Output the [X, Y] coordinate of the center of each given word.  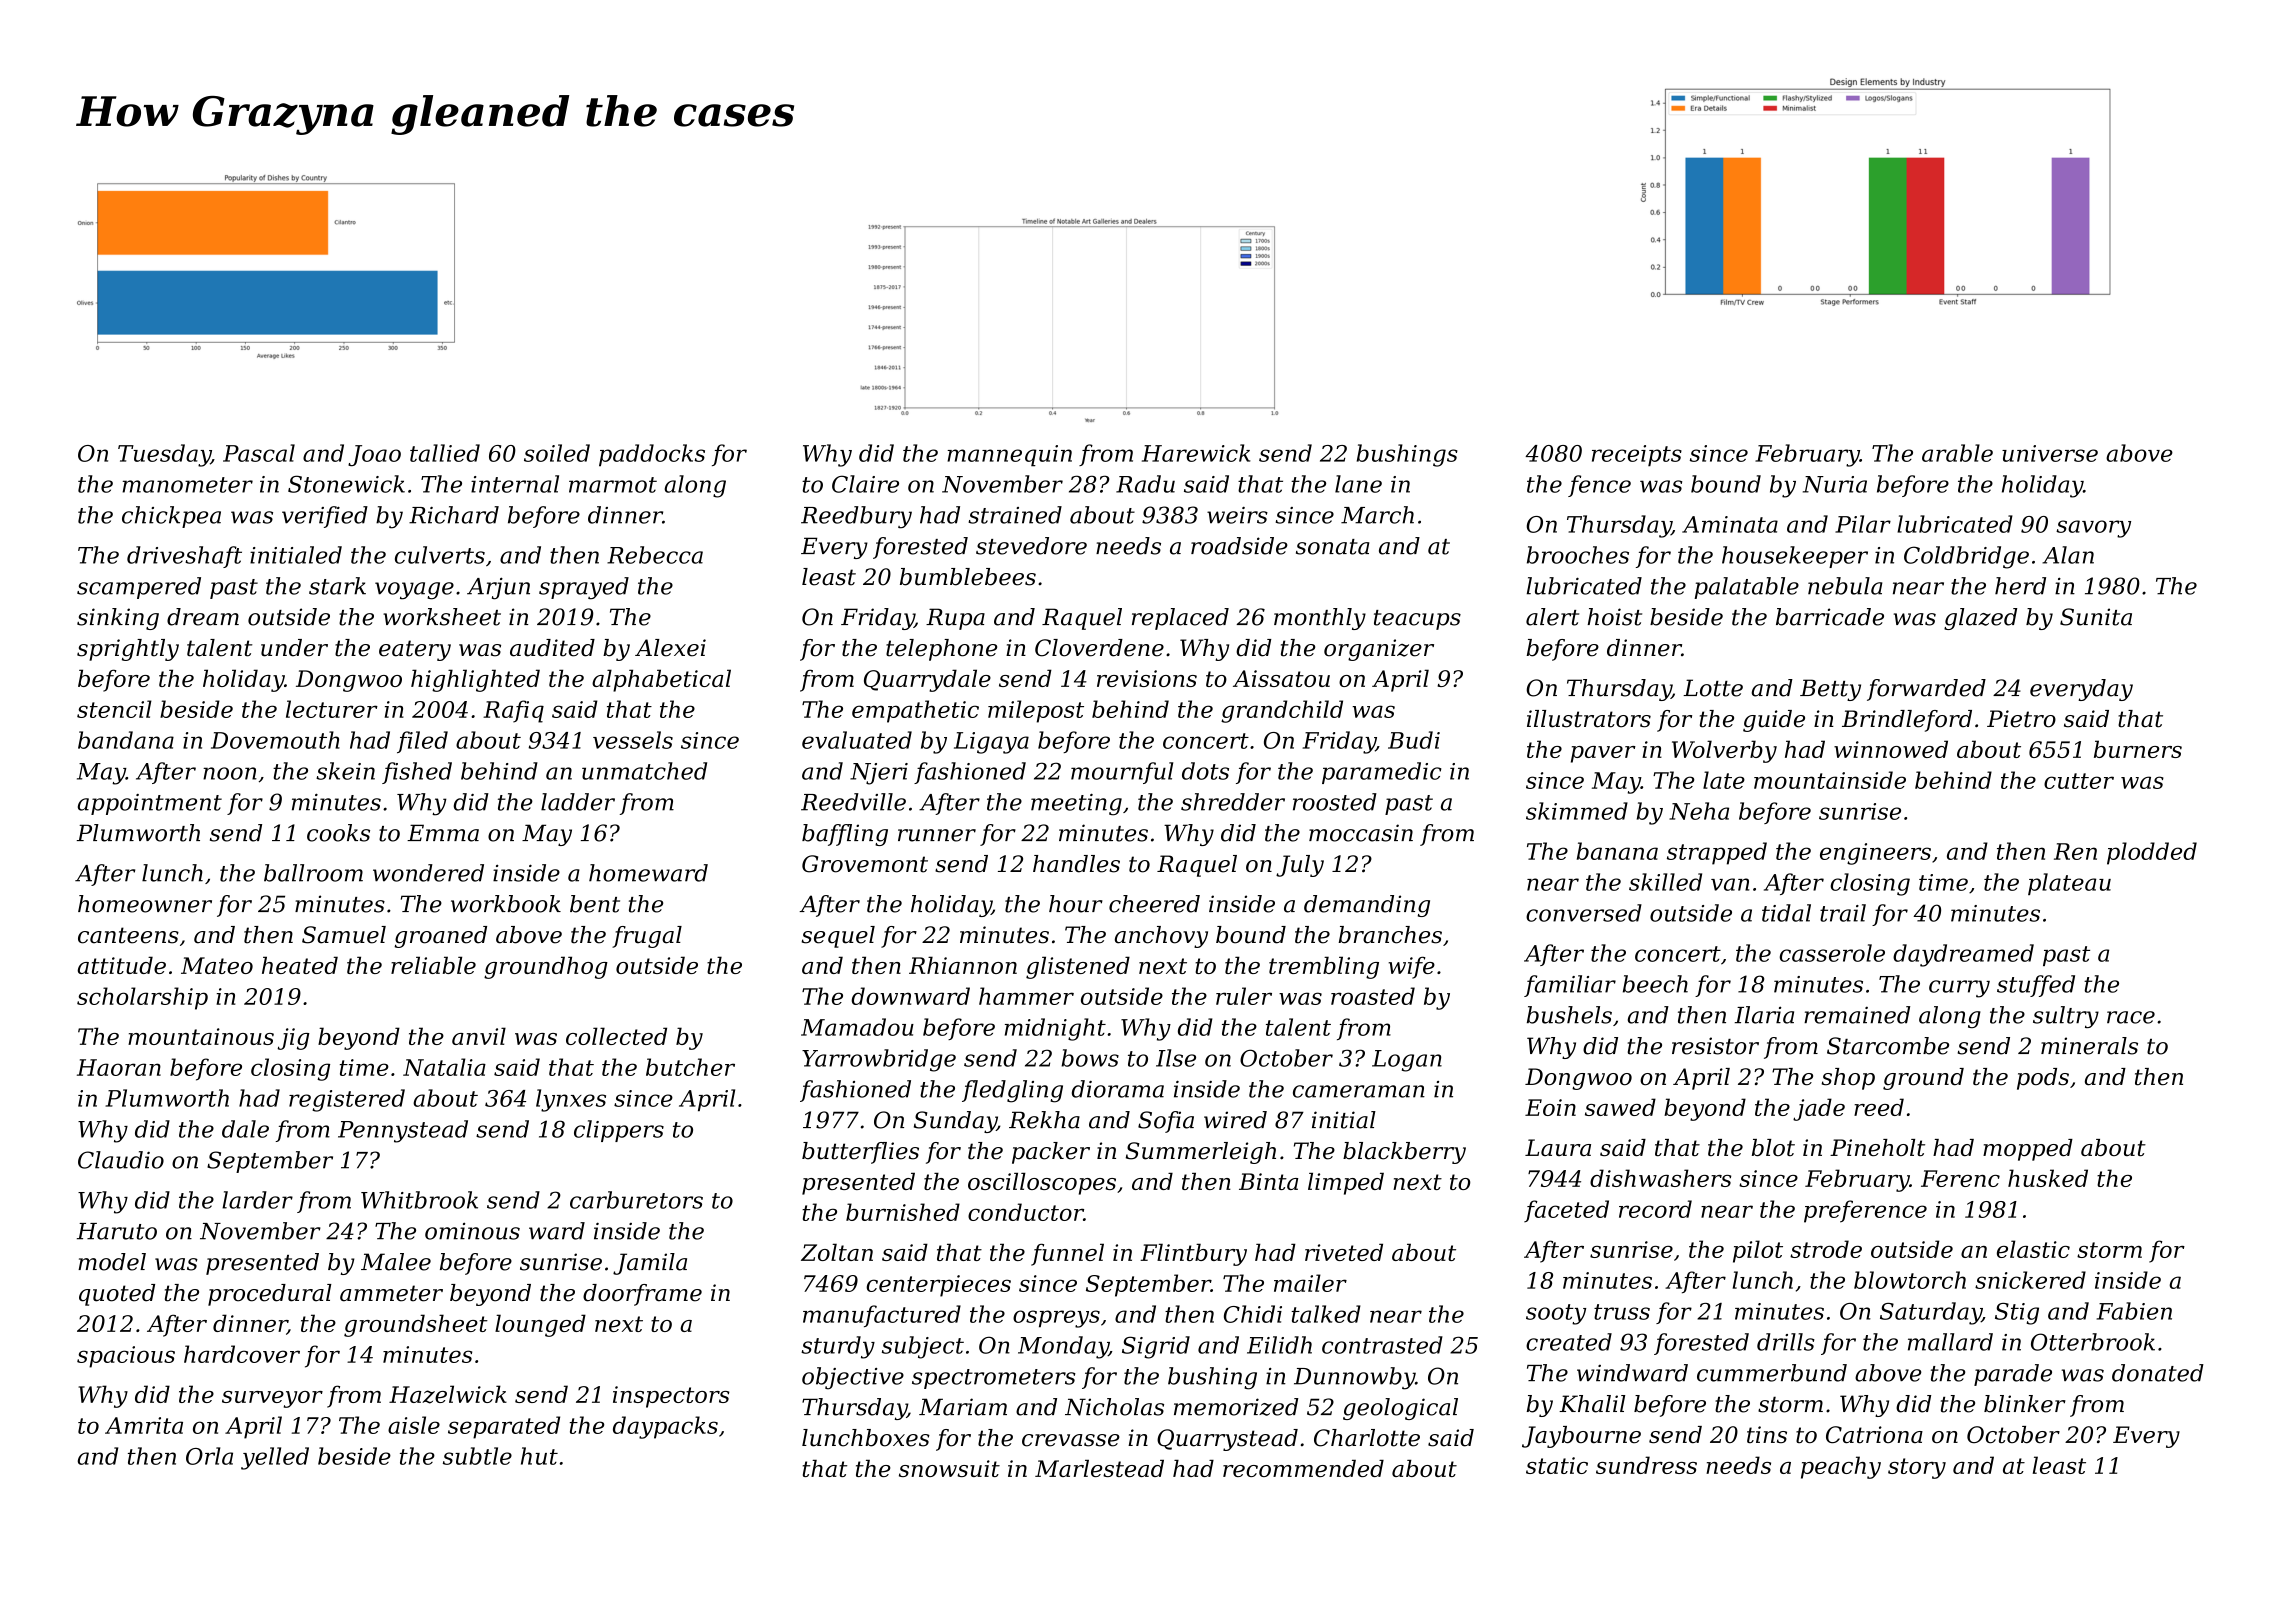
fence [1599, 486]
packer [1051, 1153]
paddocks [652, 455]
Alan [2068, 555]
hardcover [242, 1354]
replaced [1180, 619]
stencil [114, 709]
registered [347, 1100]
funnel [1067, 1254]
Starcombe [1888, 1046]
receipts [1637, 456]
